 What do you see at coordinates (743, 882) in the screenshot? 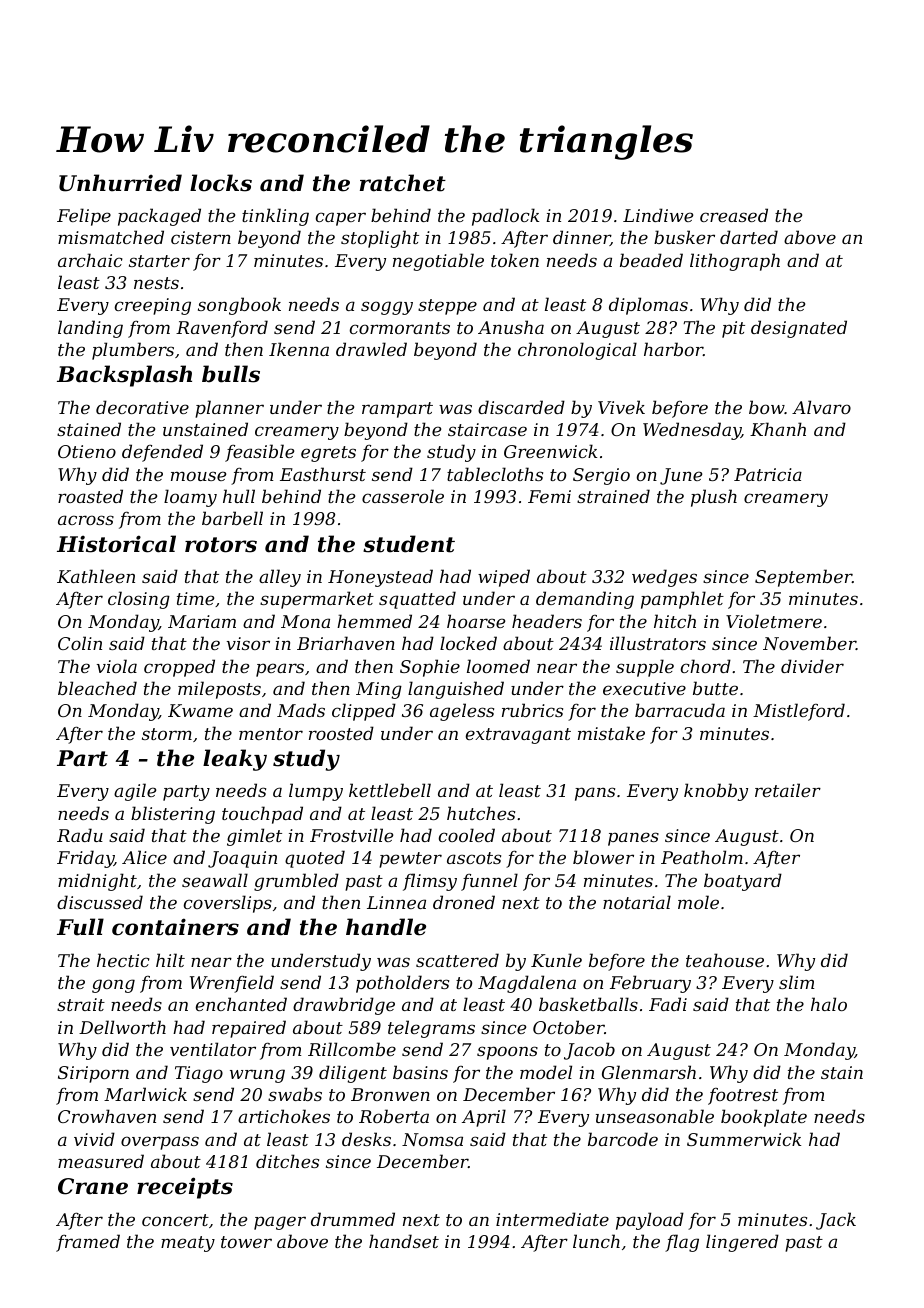
I see `boatyard` at bounding box center [743, 882].
